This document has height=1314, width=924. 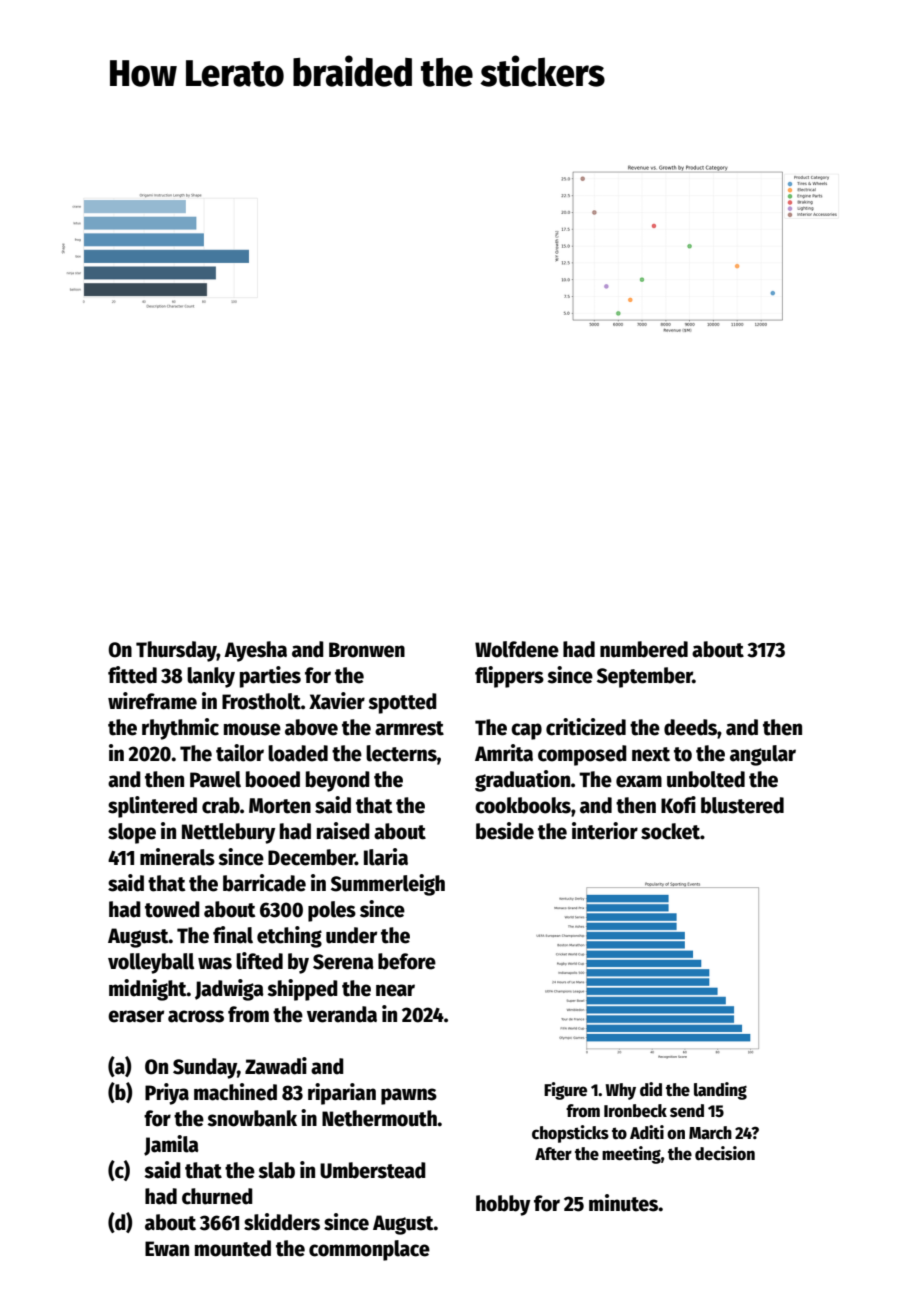 What do you see at coordinates (690, 727) in the document?
I see `deeds` at bounding box center [690, 727].
